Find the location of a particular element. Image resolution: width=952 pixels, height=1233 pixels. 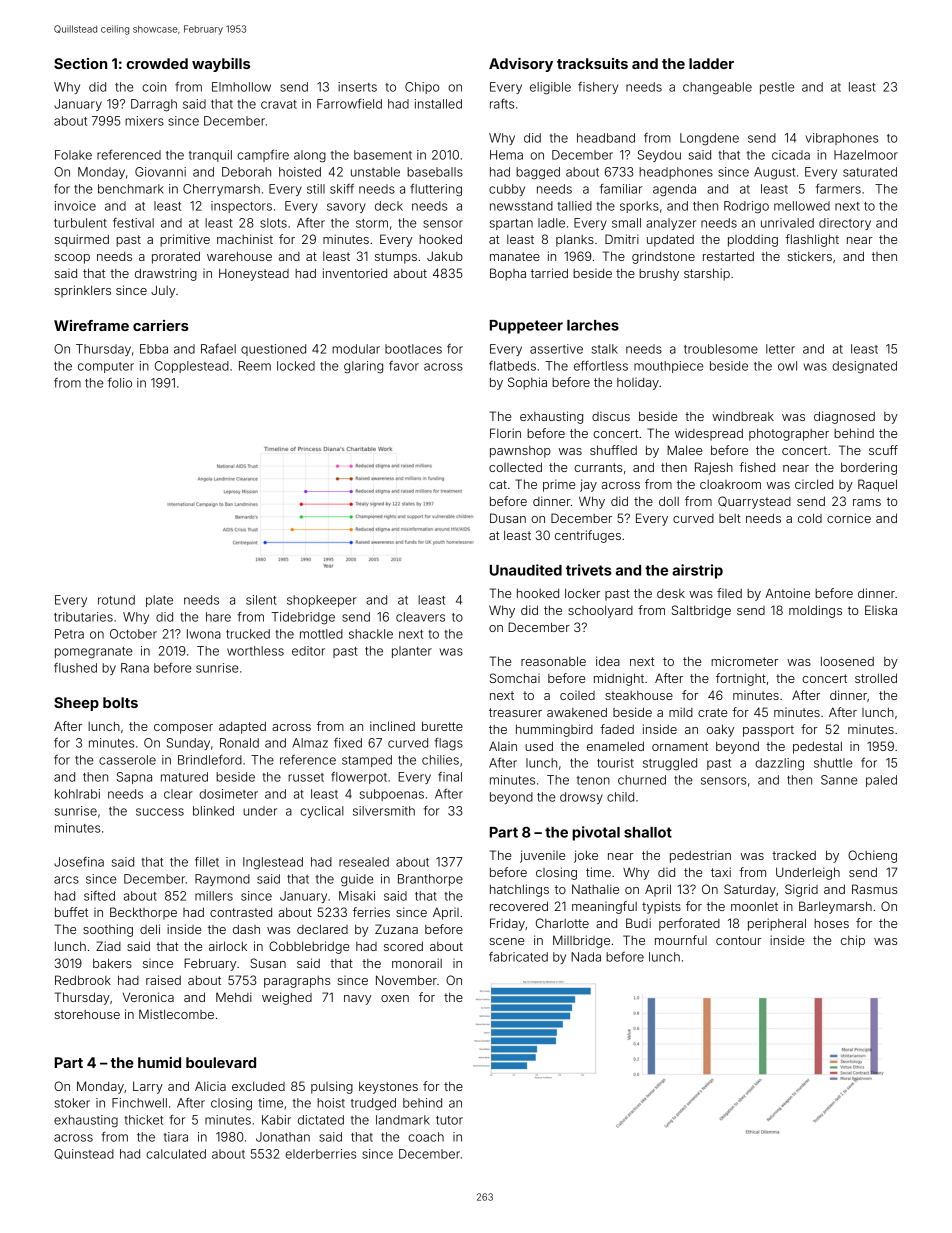

Jakub is located at coordinates (445, 256).
